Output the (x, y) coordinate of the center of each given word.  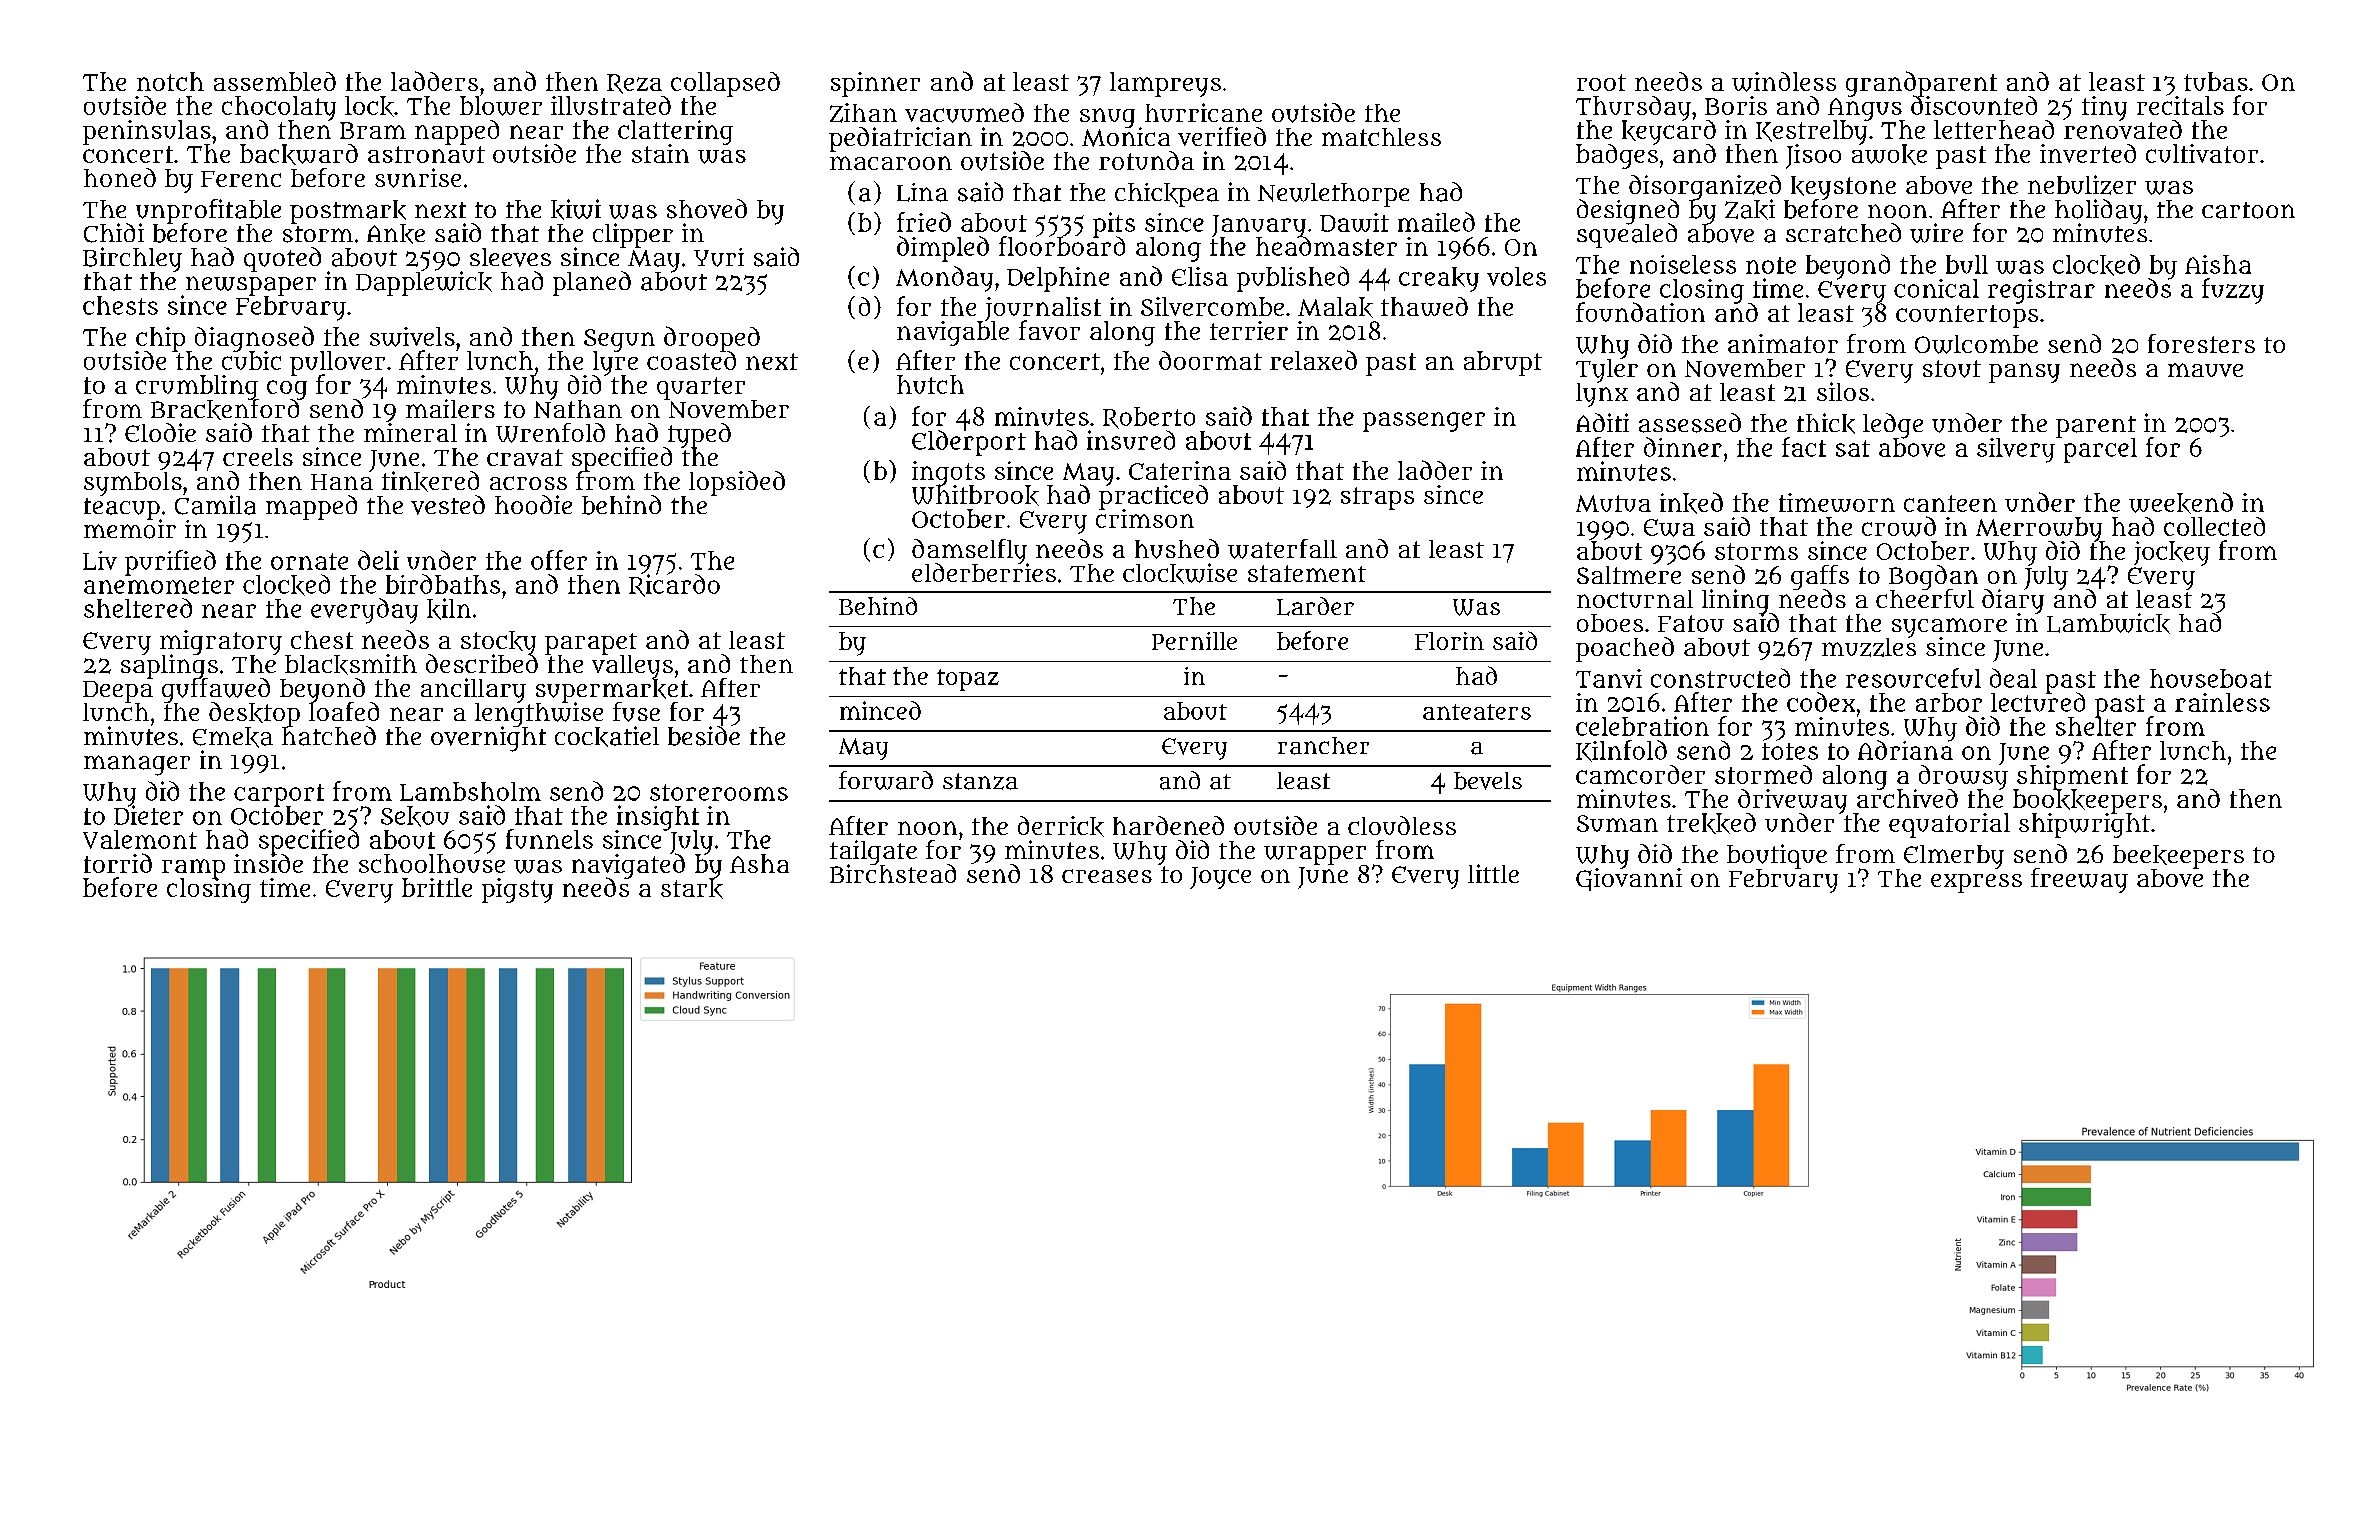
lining (1737, 601)
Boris (1736, 105)
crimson (1145, 518)
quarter (701, 388)
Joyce (1220, 878)
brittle (437, 887)
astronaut (426, 154)
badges (1617, 156)
